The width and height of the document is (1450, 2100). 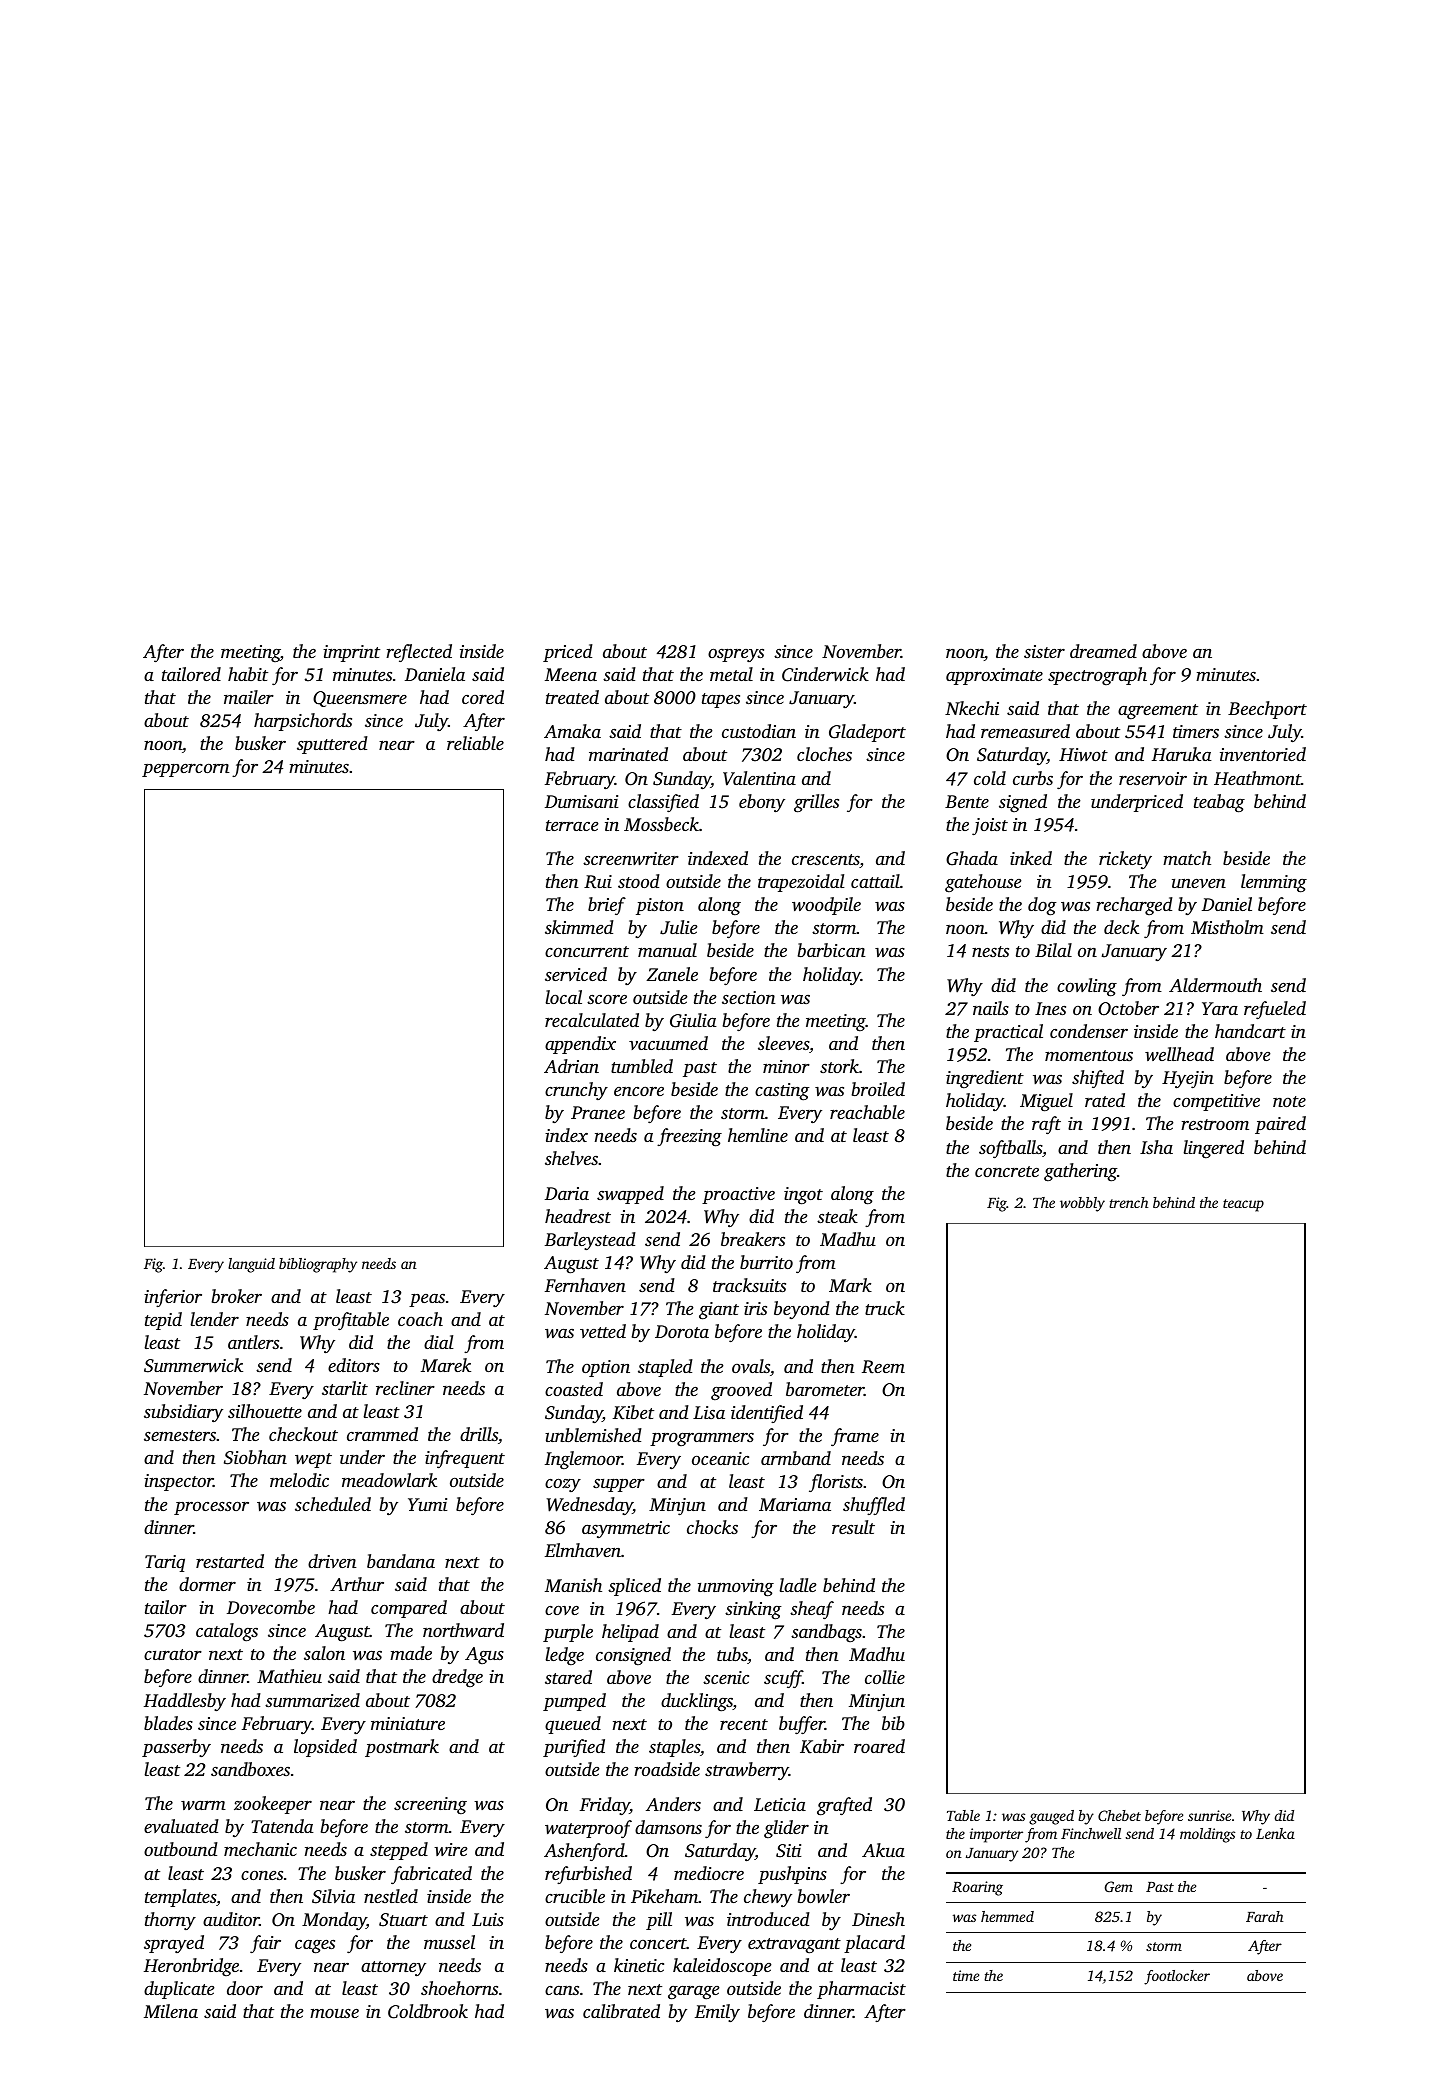 What do you see at coordinates (351, 653) in the document?
I see `imprint` at bounding box center [351, 653].
